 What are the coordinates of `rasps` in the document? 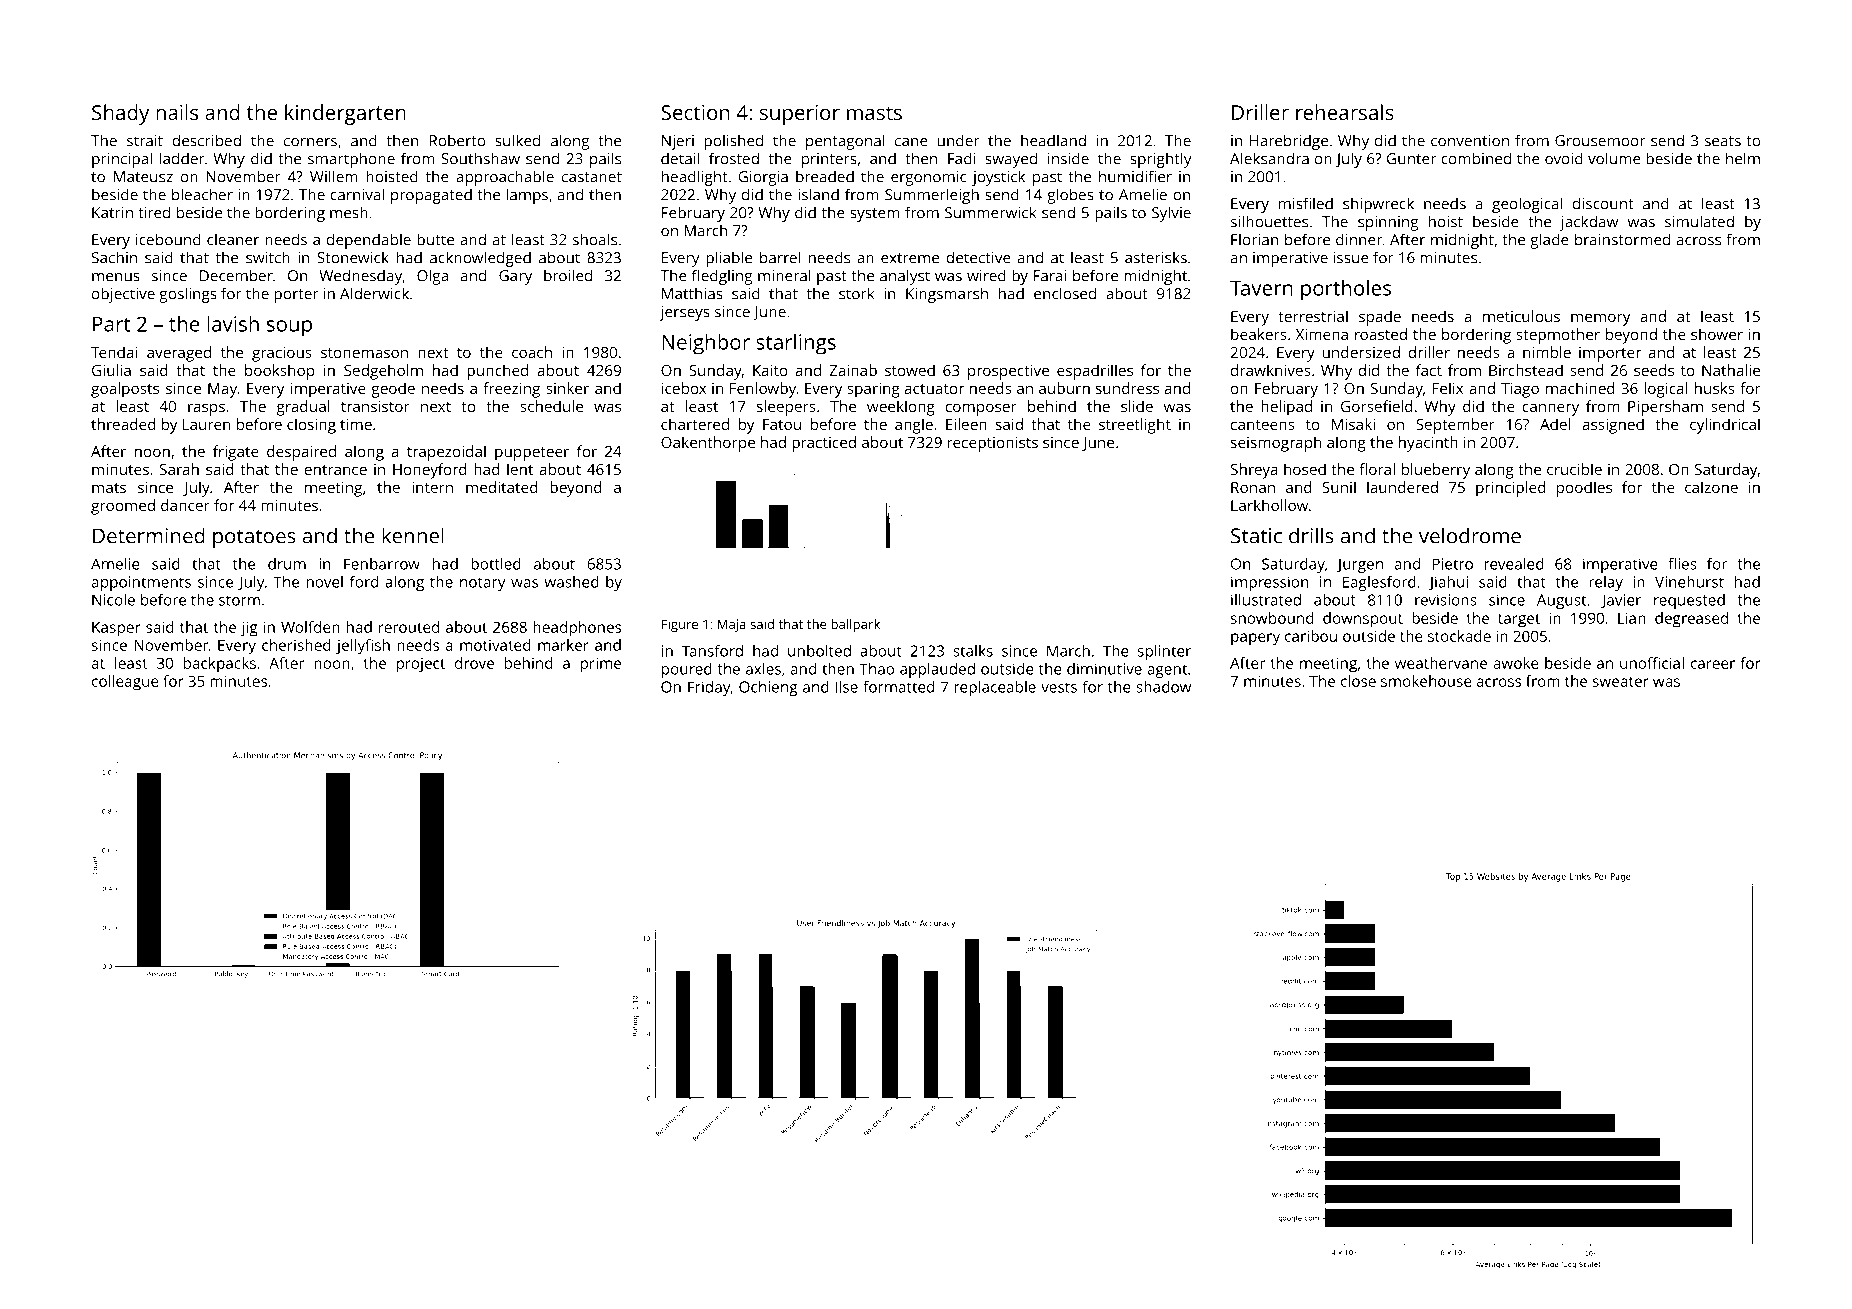 It's located at (206, 409).
